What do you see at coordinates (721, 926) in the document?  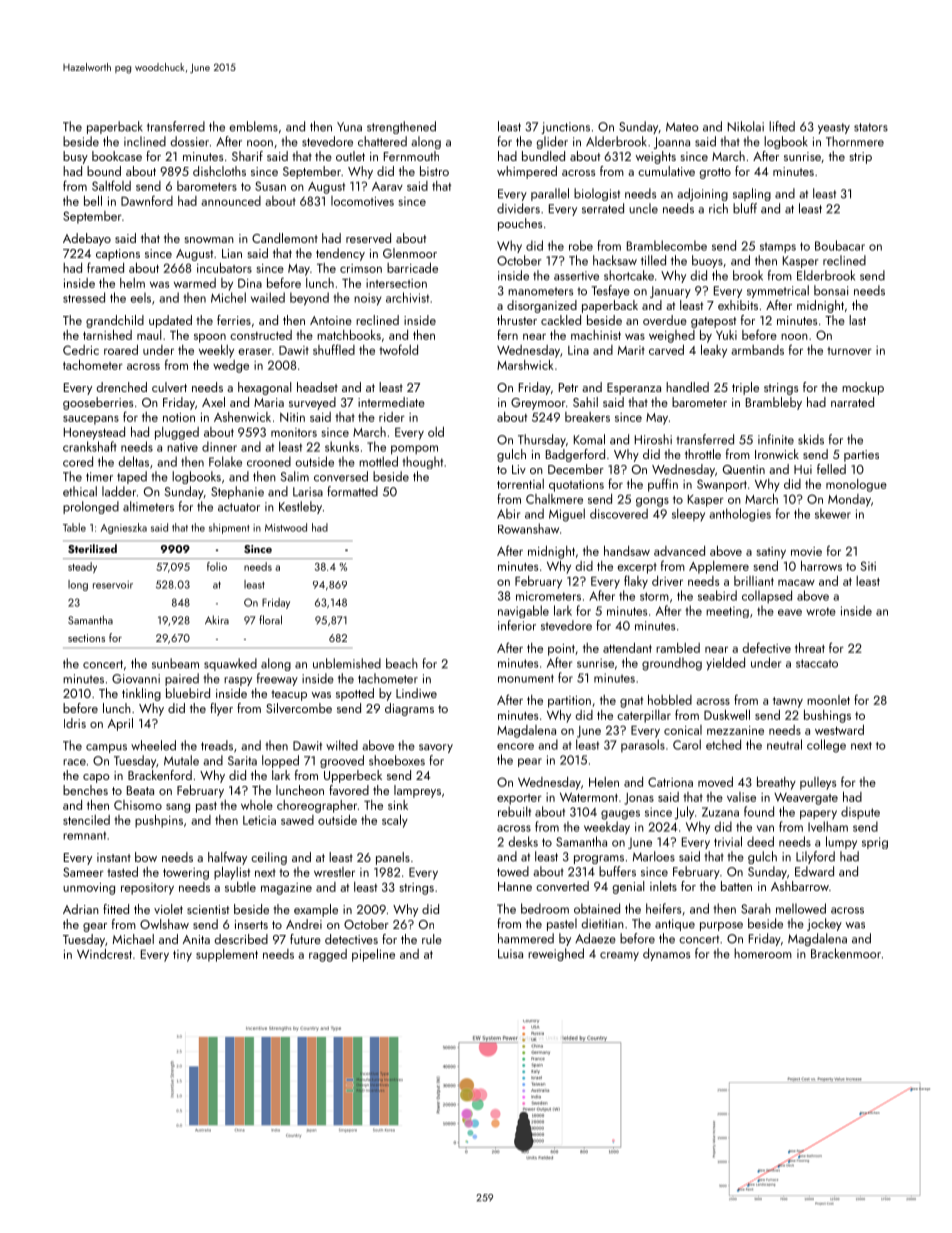 I see `purpose` at bounding box center [721, 926].
